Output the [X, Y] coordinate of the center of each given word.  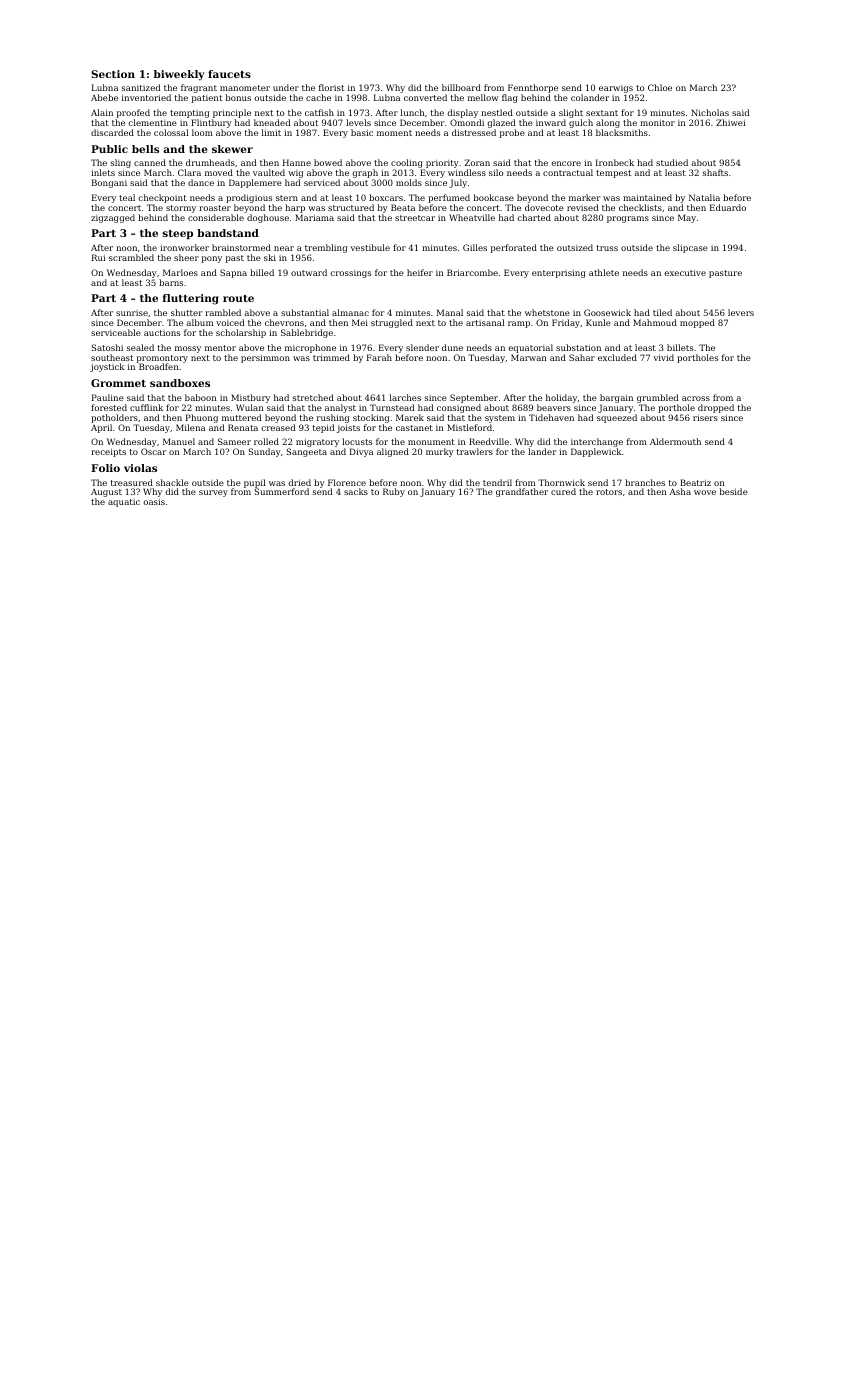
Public [109, 149]
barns [171, 282]
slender [422, 347]
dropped [716, 408]
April [101, 428]
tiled [662, 312]
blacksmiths [622, 132]
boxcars [386, 197]
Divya [361, 452]
